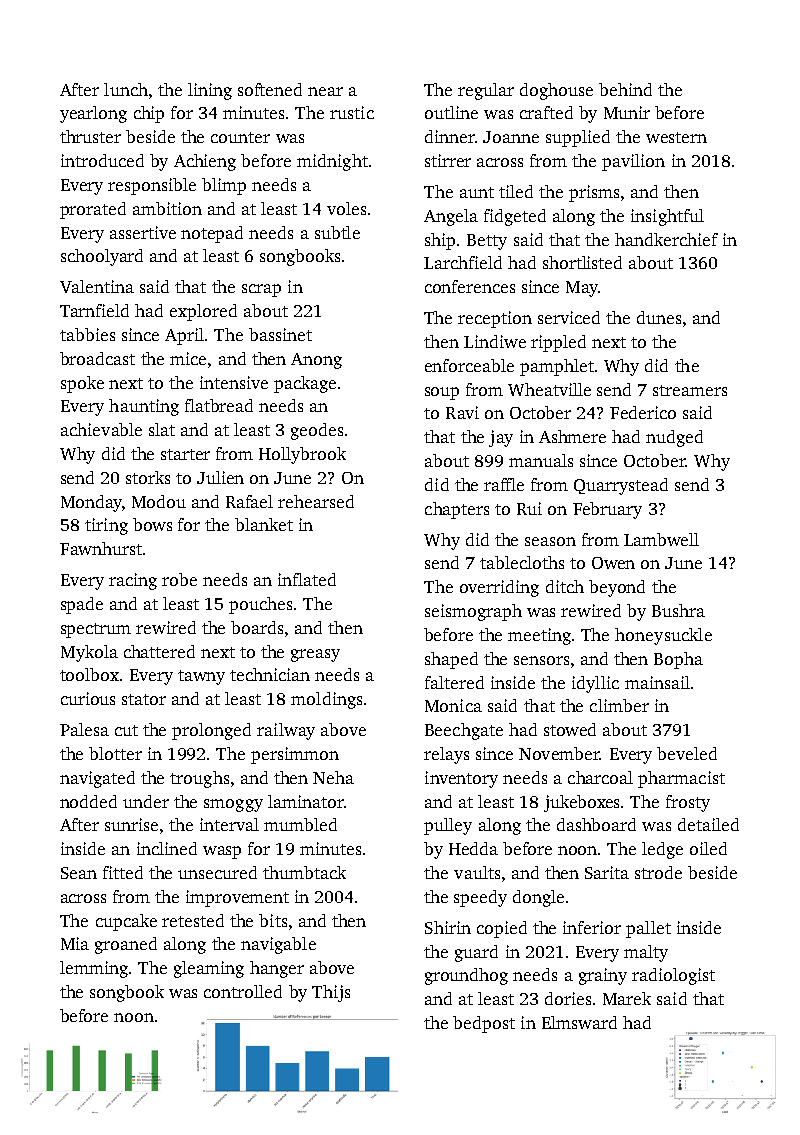 This screenshot has width=800, height=1135. I want to click on Mykola, so click(89, 653).
